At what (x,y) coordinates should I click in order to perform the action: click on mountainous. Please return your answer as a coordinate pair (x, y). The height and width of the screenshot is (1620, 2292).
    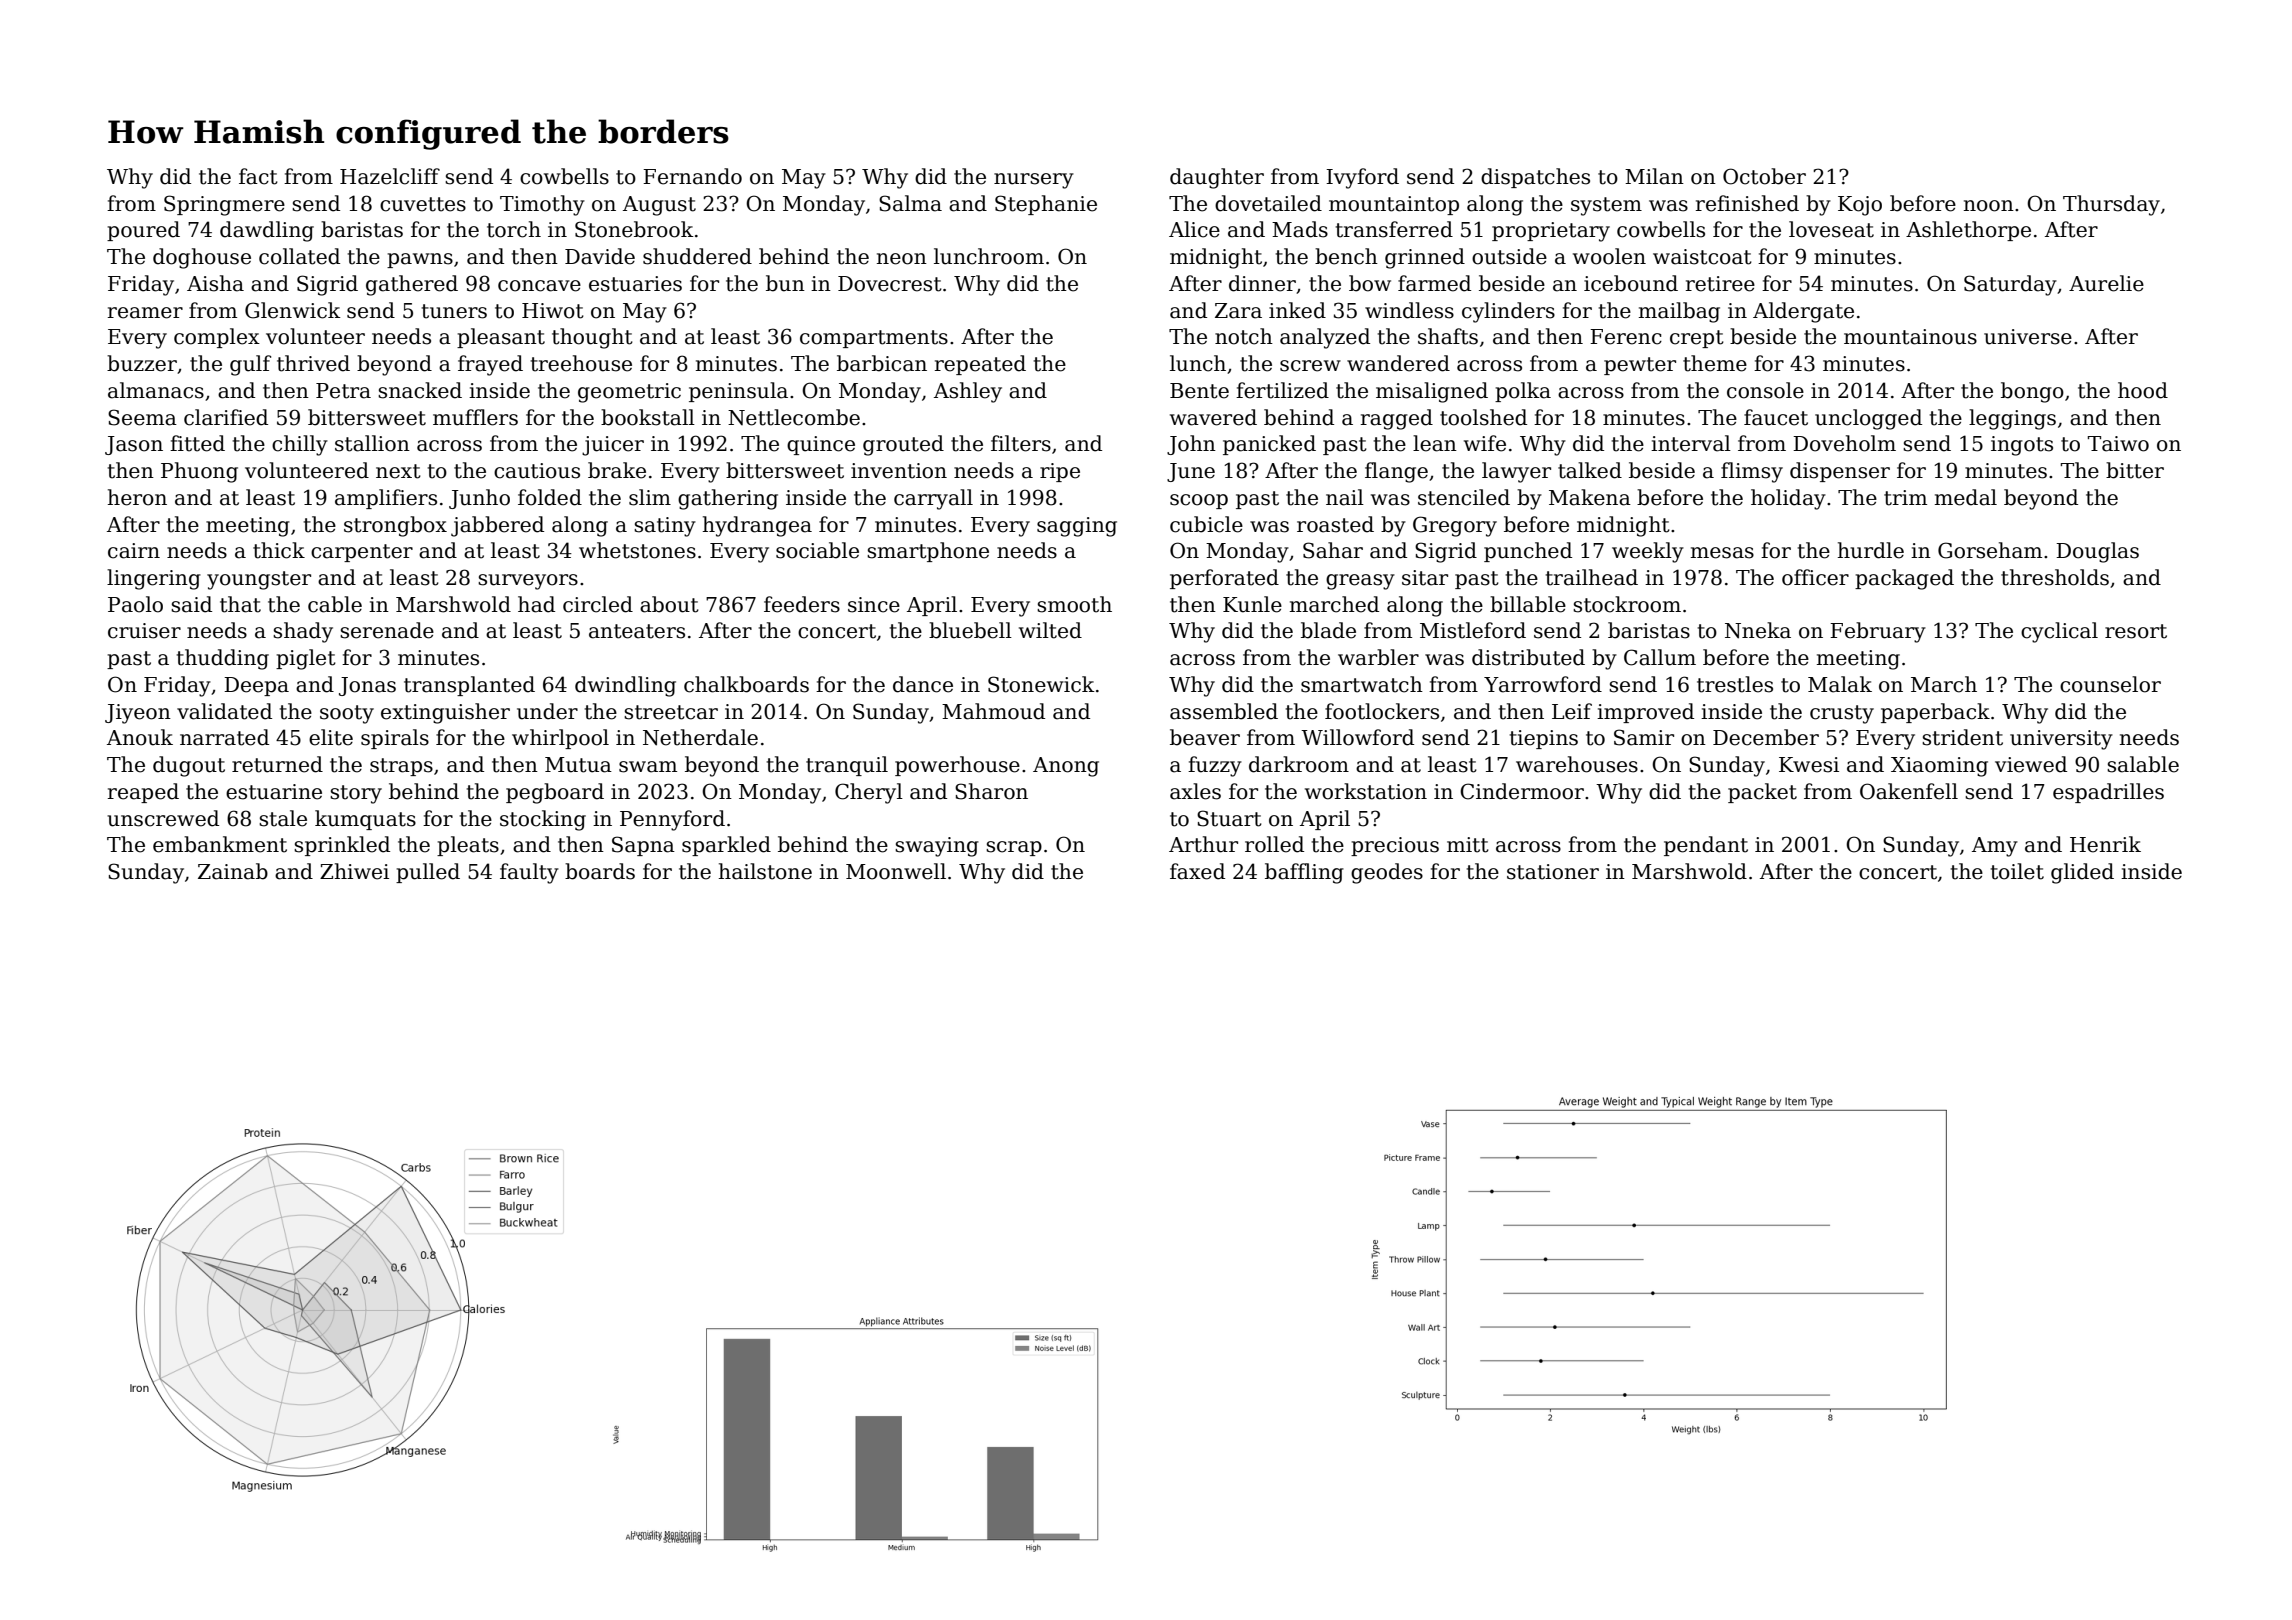
    Looking at the image, I should click on (1910, 337).
